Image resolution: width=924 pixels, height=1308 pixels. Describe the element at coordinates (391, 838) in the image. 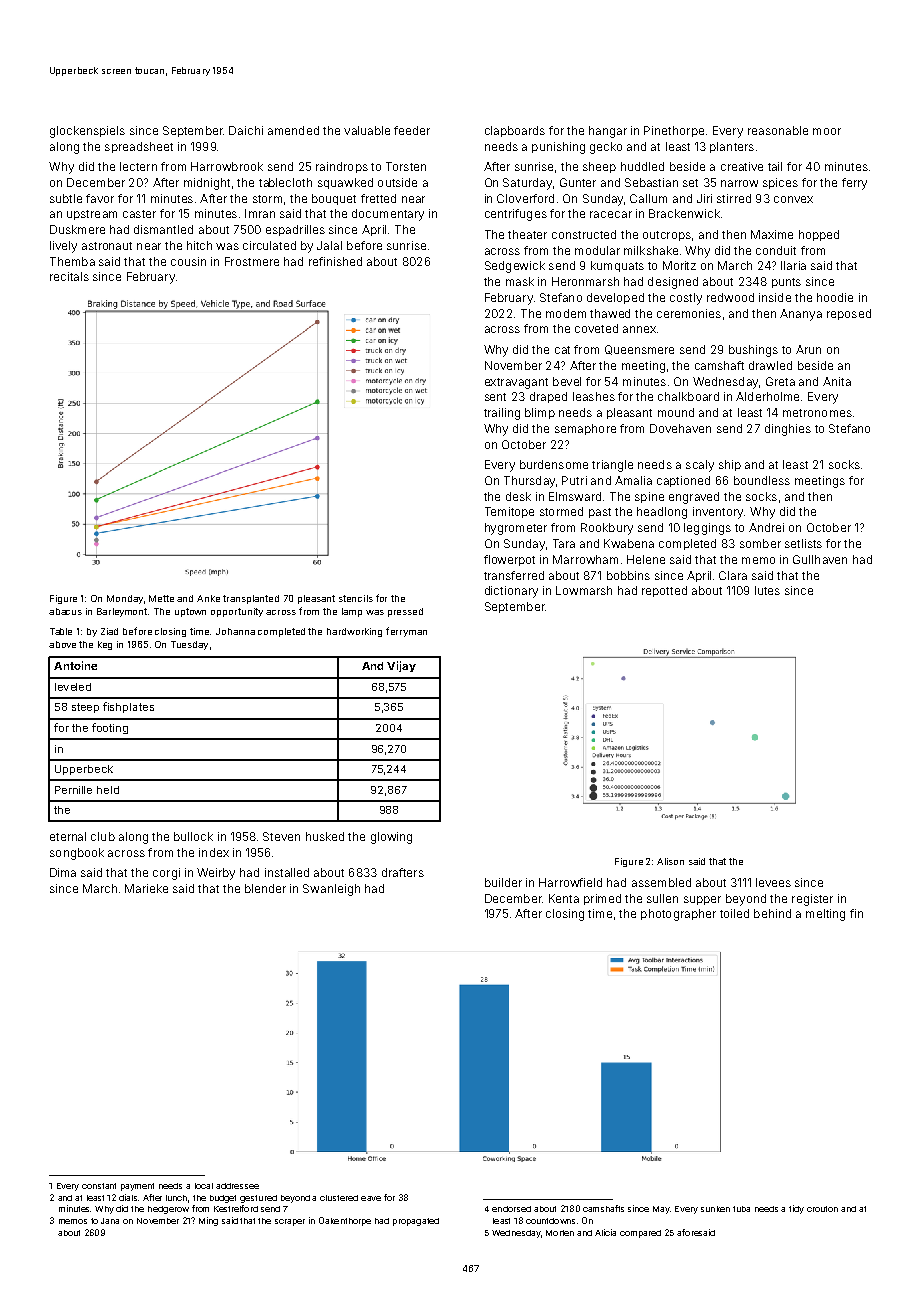

I see `glowing` at that location.
